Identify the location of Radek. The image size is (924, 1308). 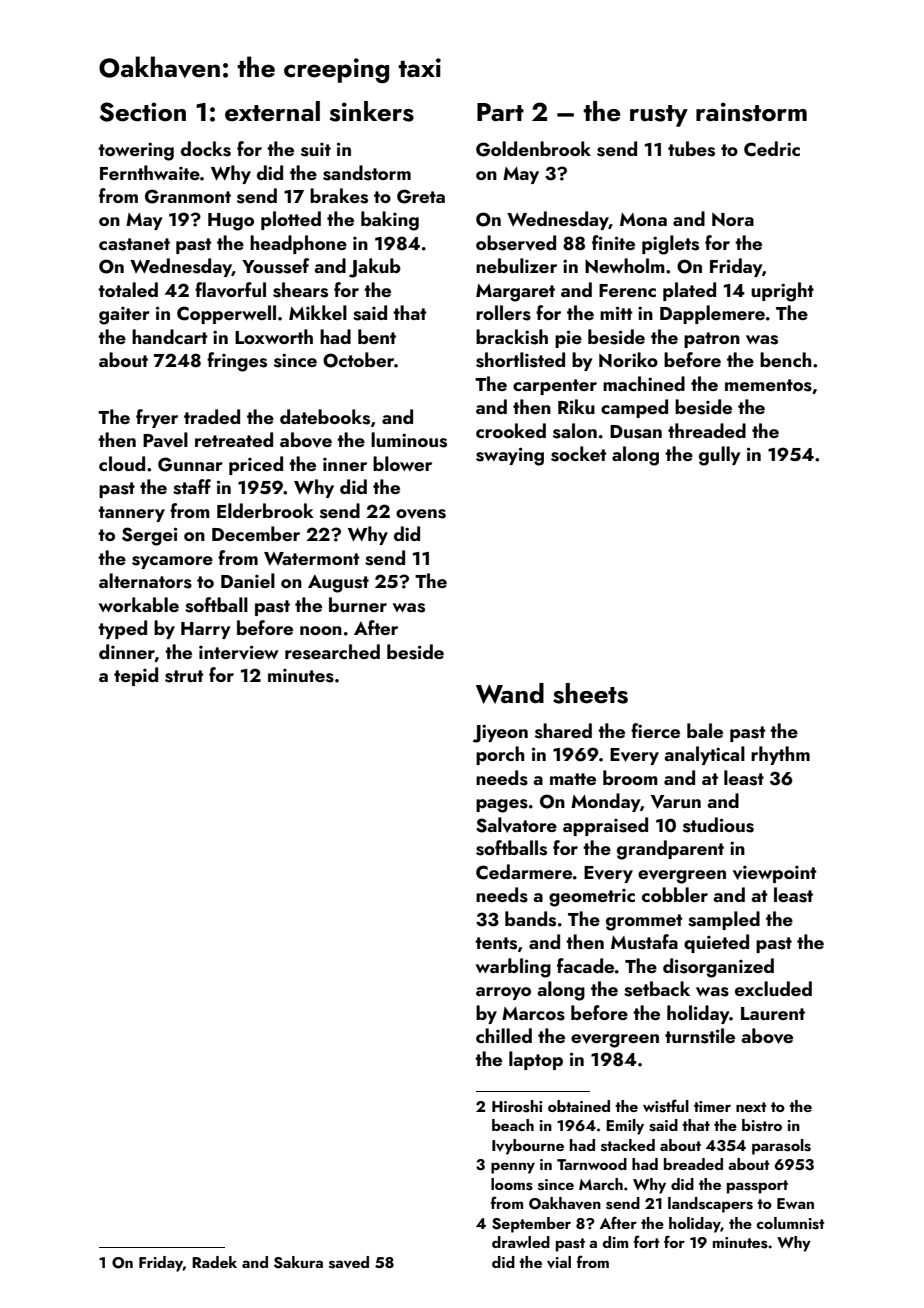
(214, 1262).
